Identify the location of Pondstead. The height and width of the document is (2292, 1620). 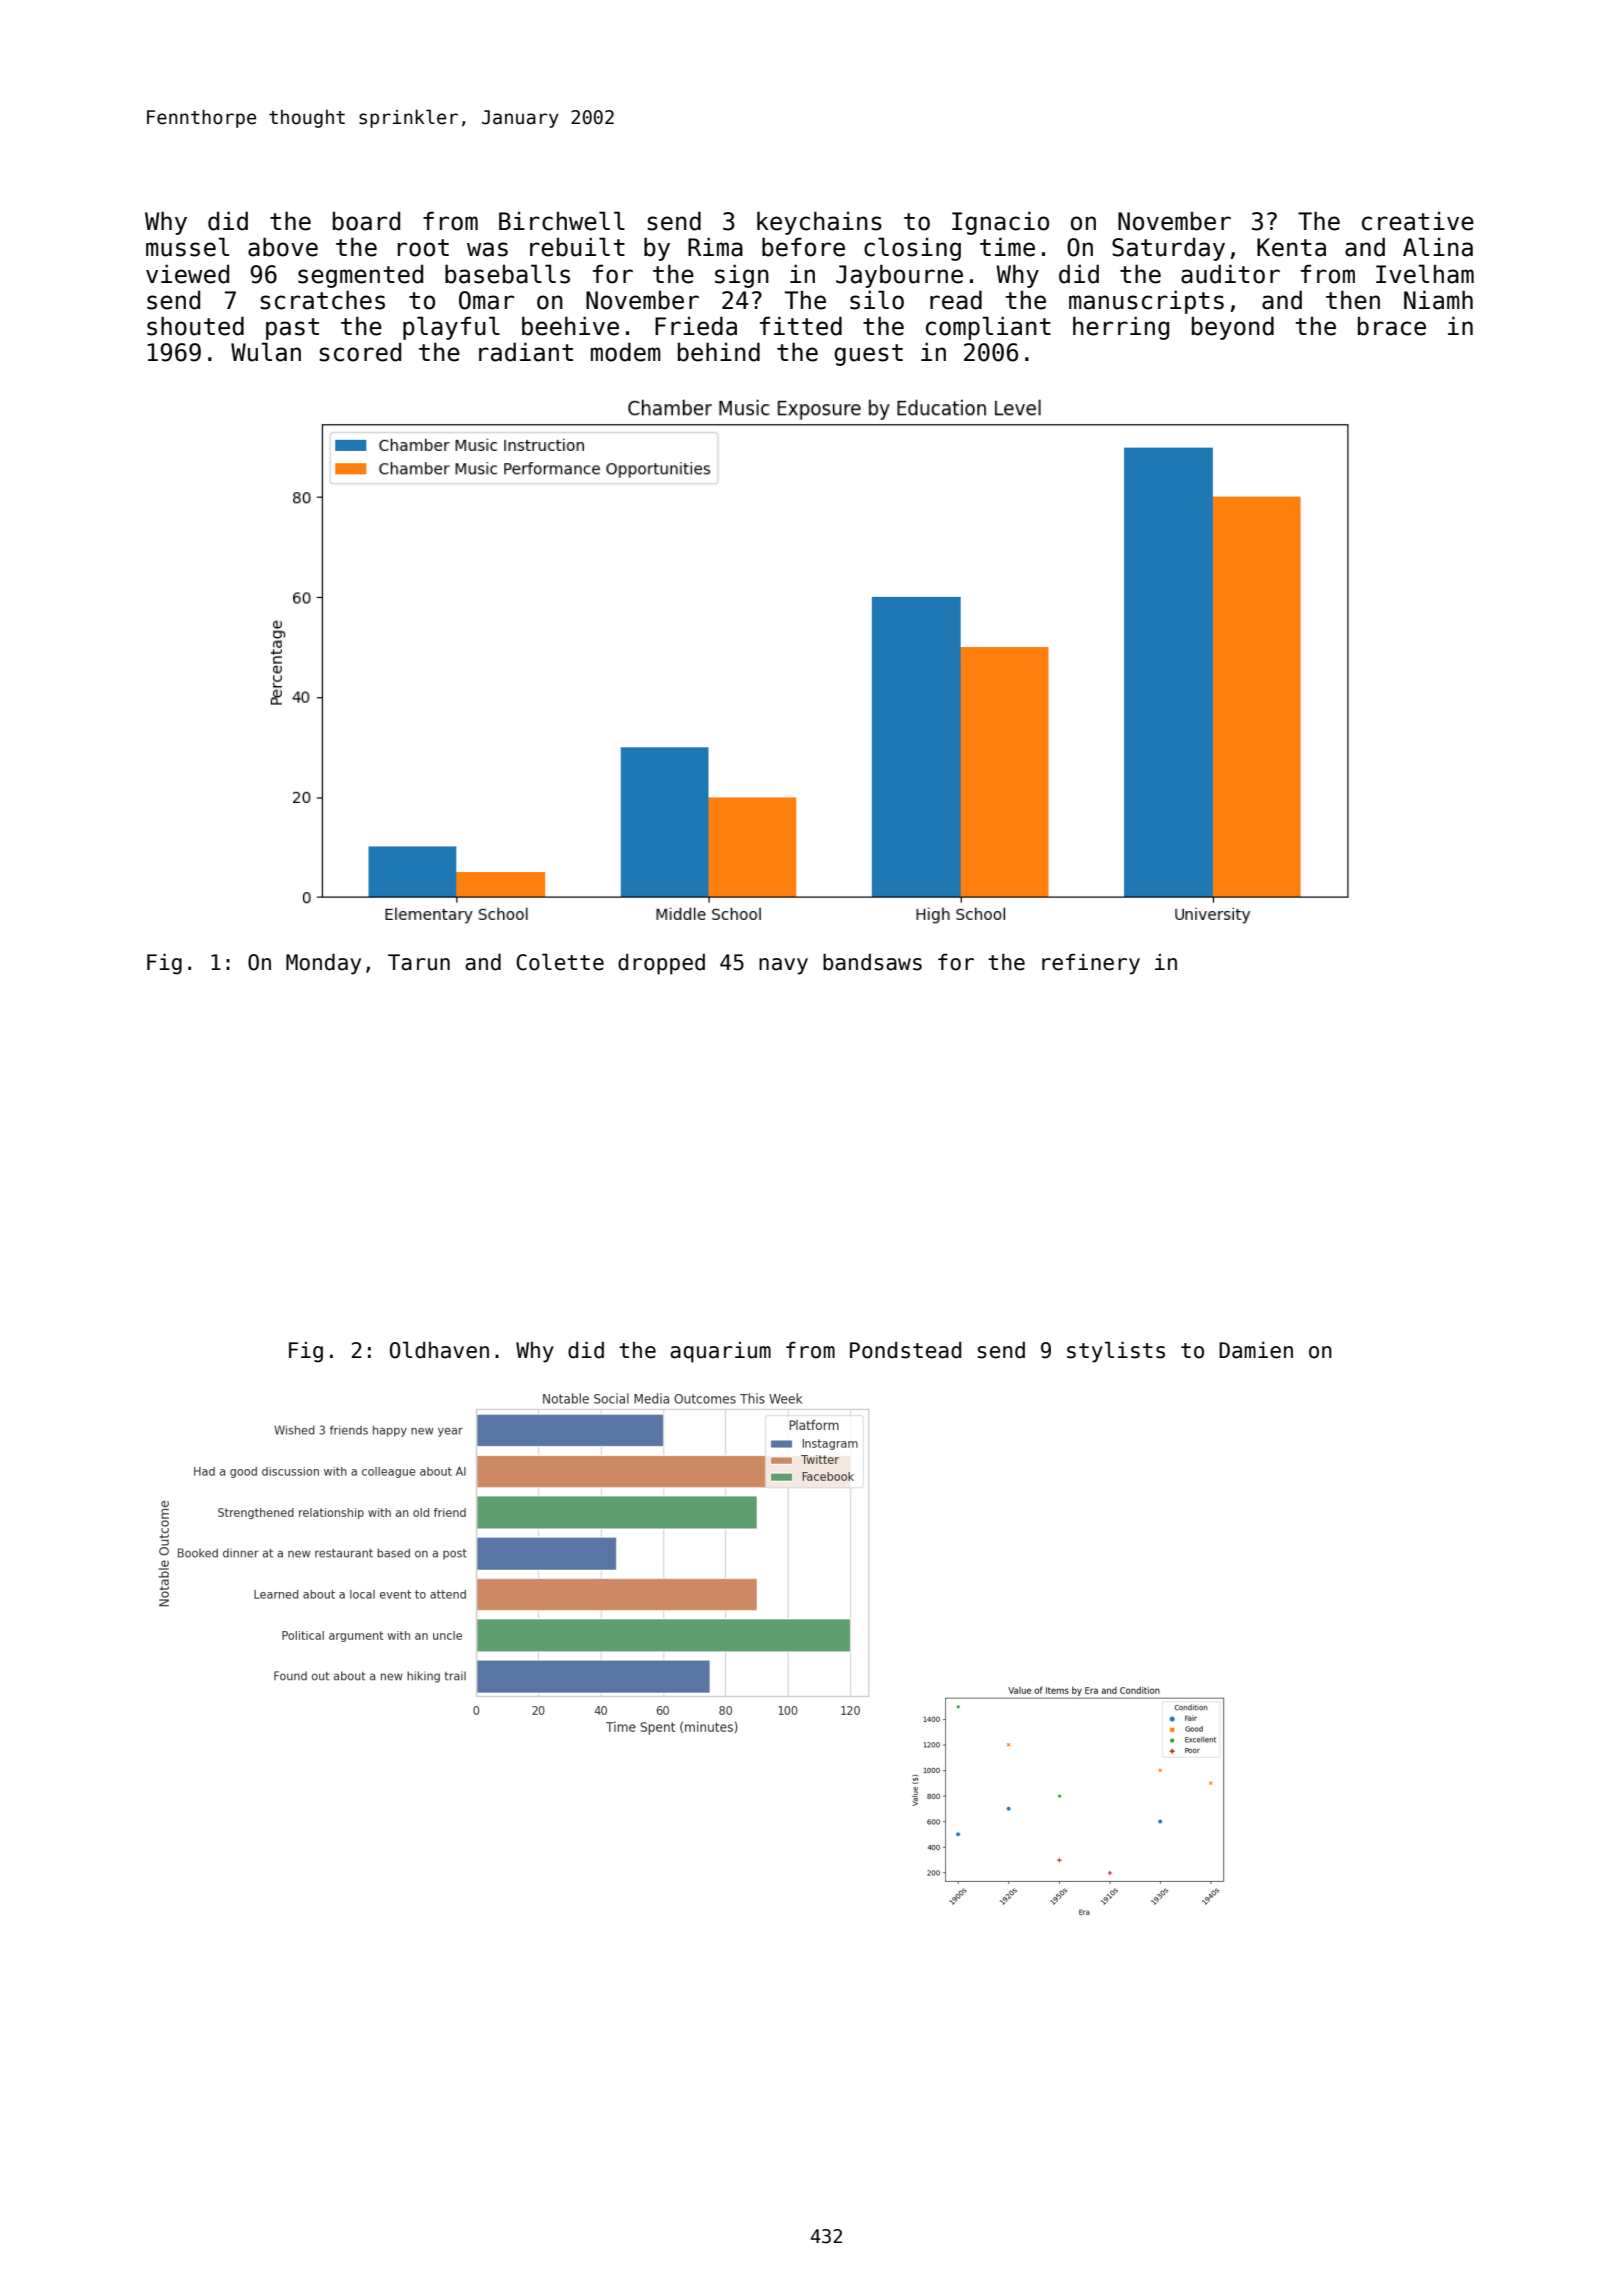
(905, 1350).
